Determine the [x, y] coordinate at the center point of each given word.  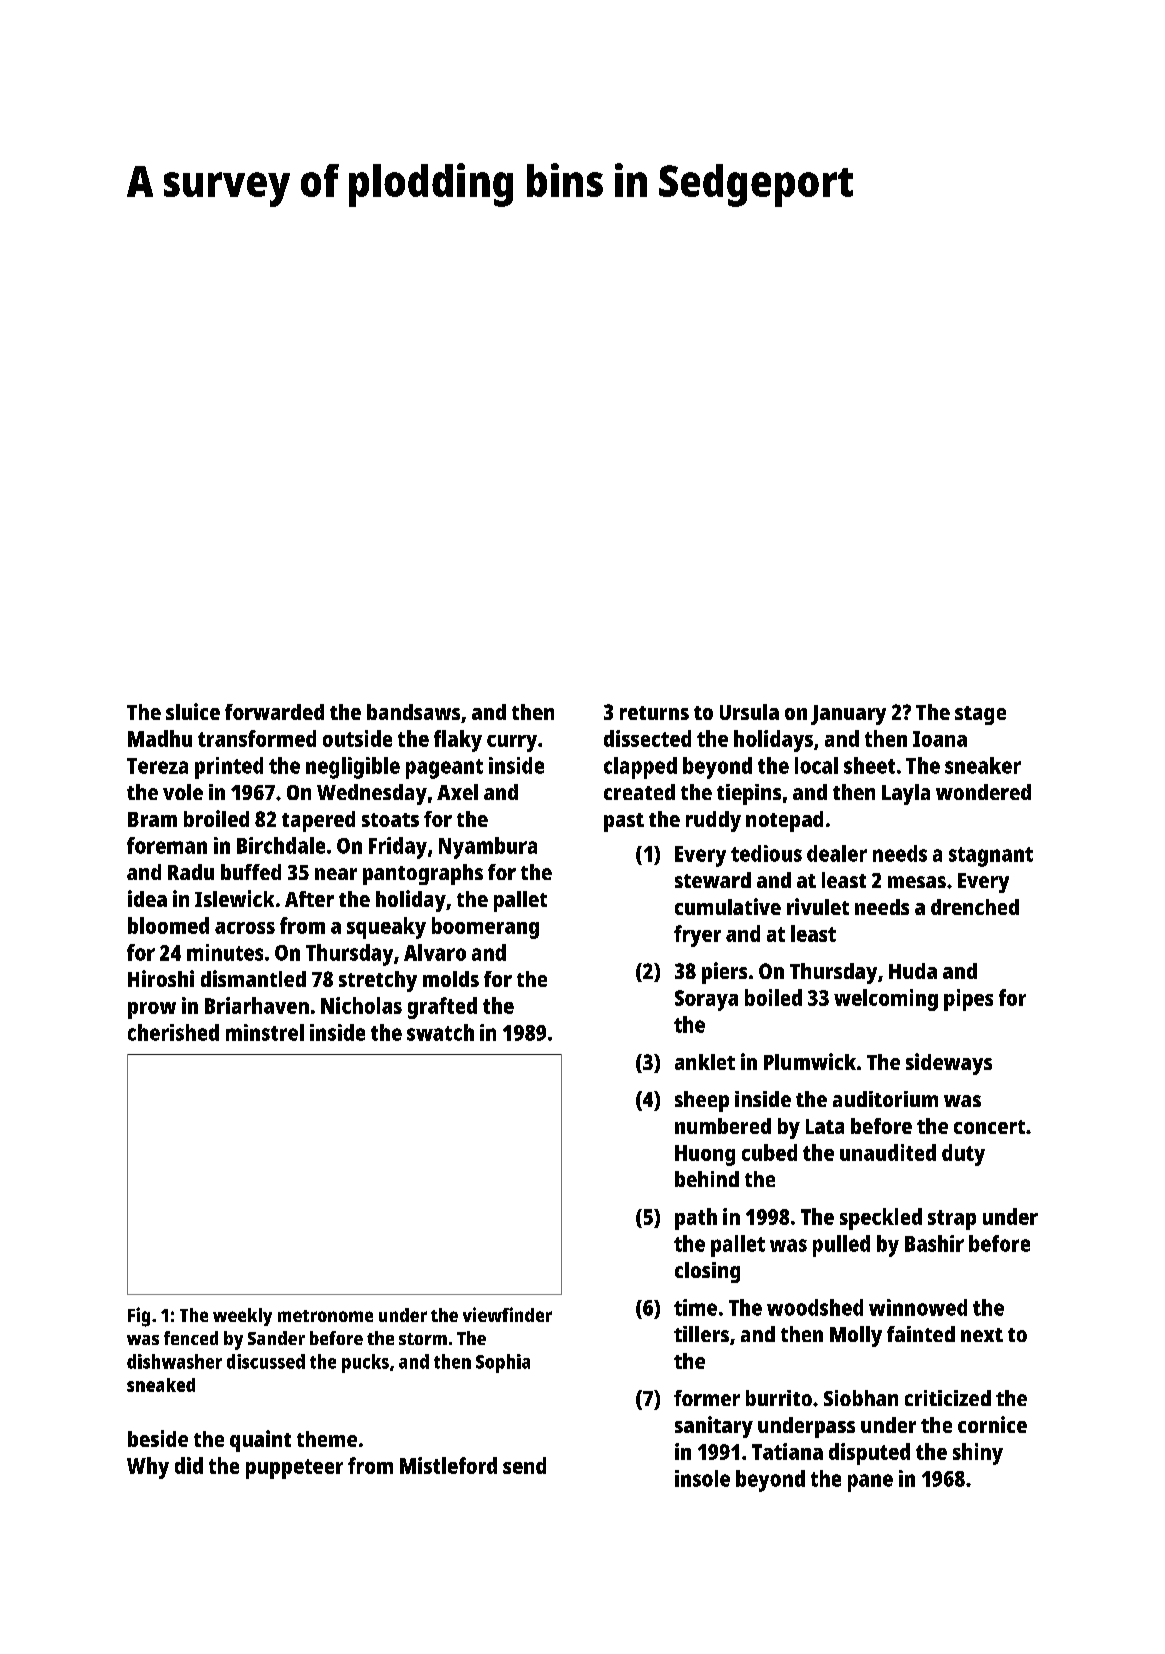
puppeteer [294, 1469]
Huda [913, 971]
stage [980, 715]
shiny [978, 1454]
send [524, 1465]
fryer [697, 936]
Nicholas [361, 1005]
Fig [139, 1317]
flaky [458, 741]
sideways [949, 1064]
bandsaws [413, 712]
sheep [702, 1101]
